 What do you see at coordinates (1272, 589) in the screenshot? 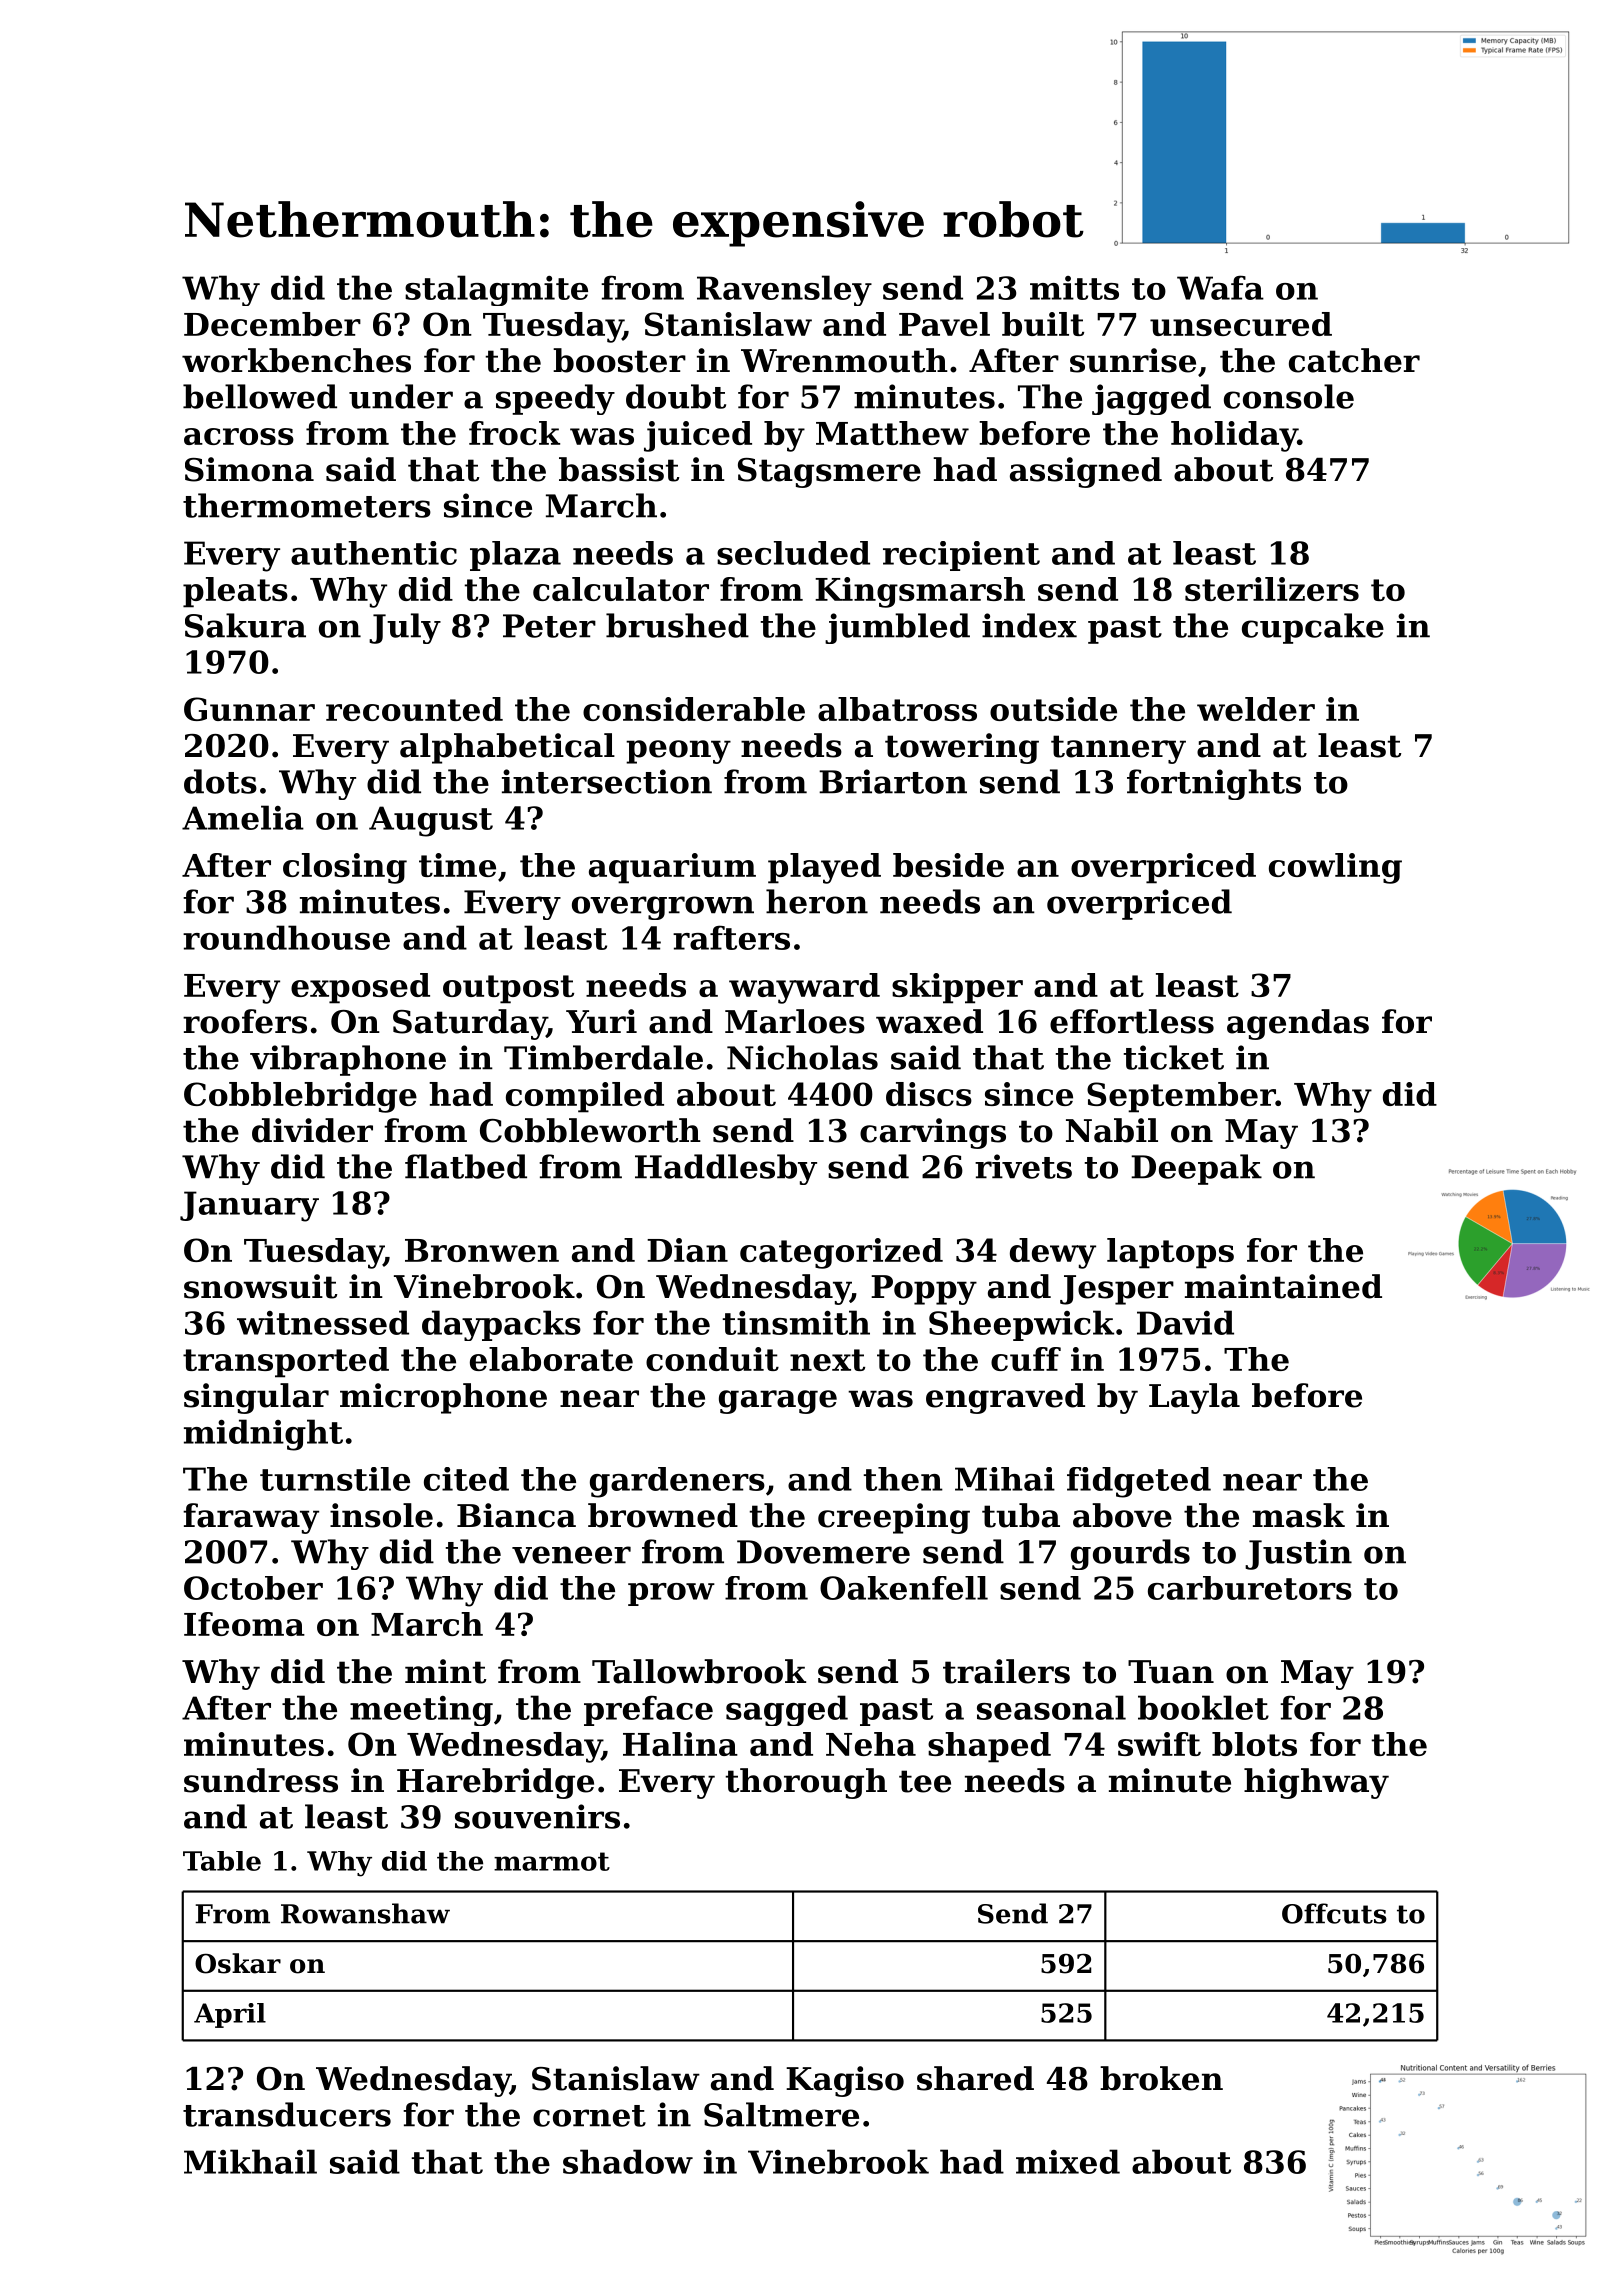
I see `sterilizers` at bounding box center [1272, 589].
